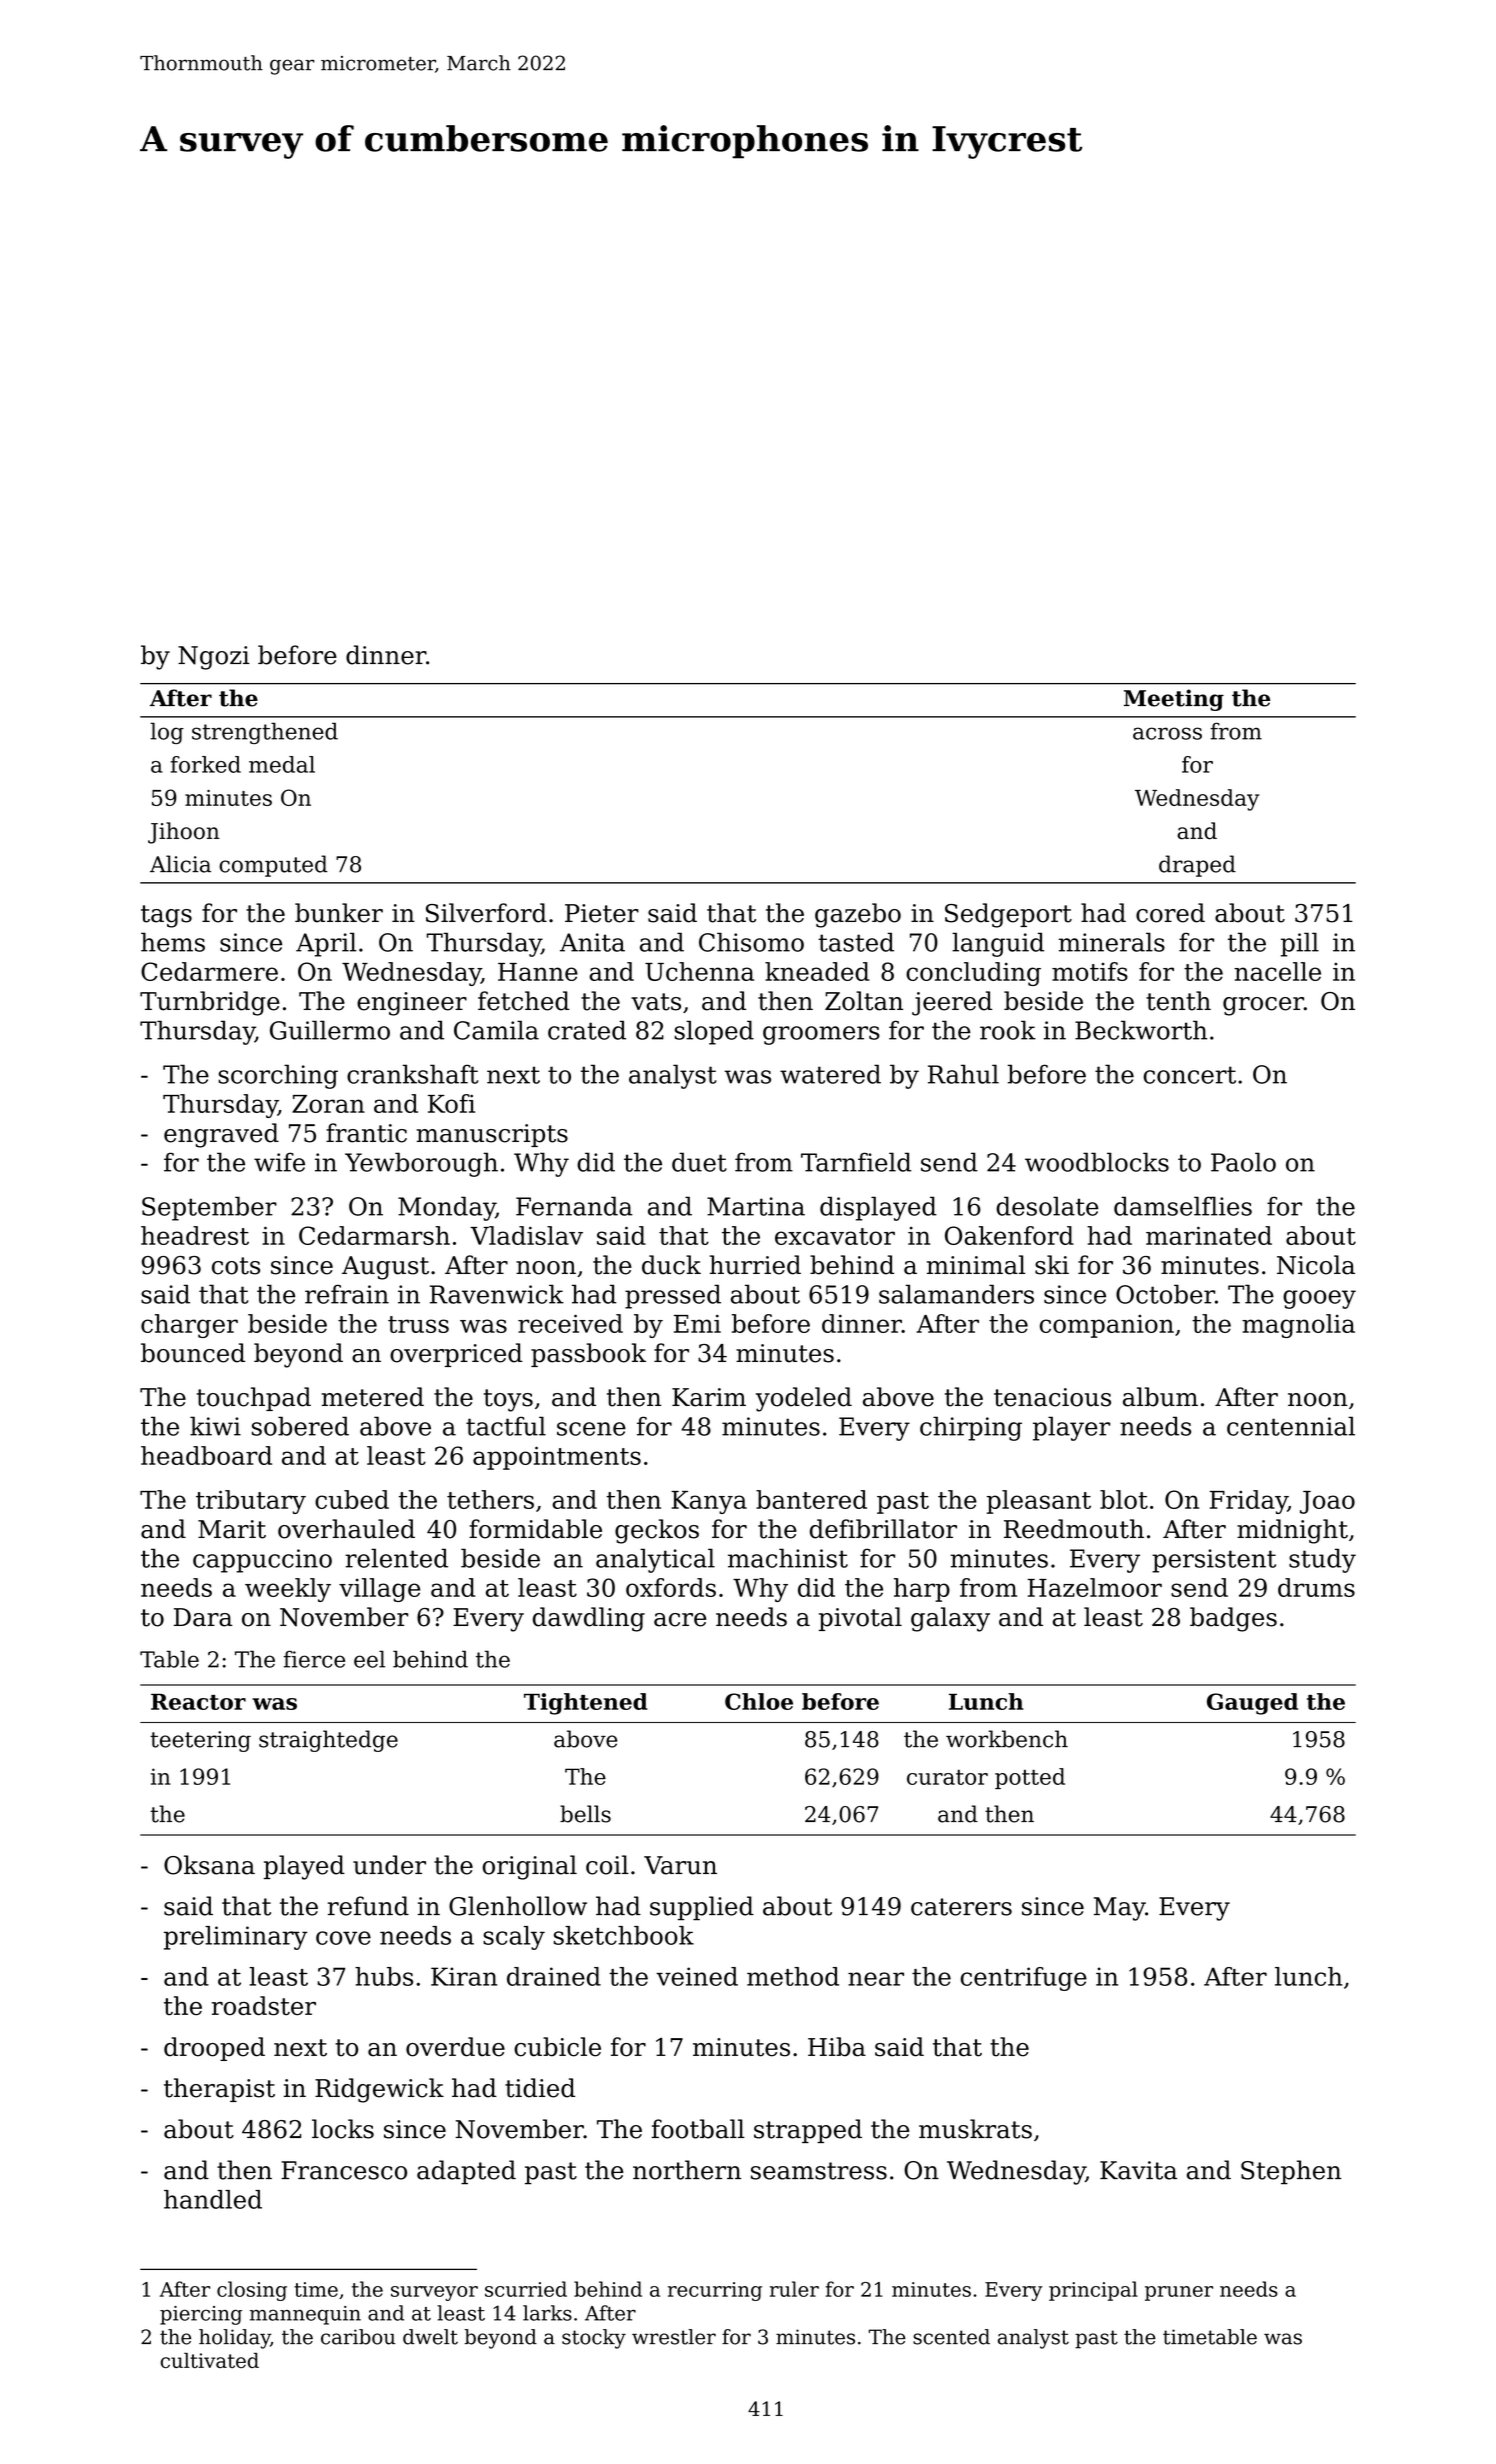 The image size is (1496, 2464). What do you see at coordinates (674, 2337) in the screenshot?
I see `wrestler` at bounding box center [674, 2337].
